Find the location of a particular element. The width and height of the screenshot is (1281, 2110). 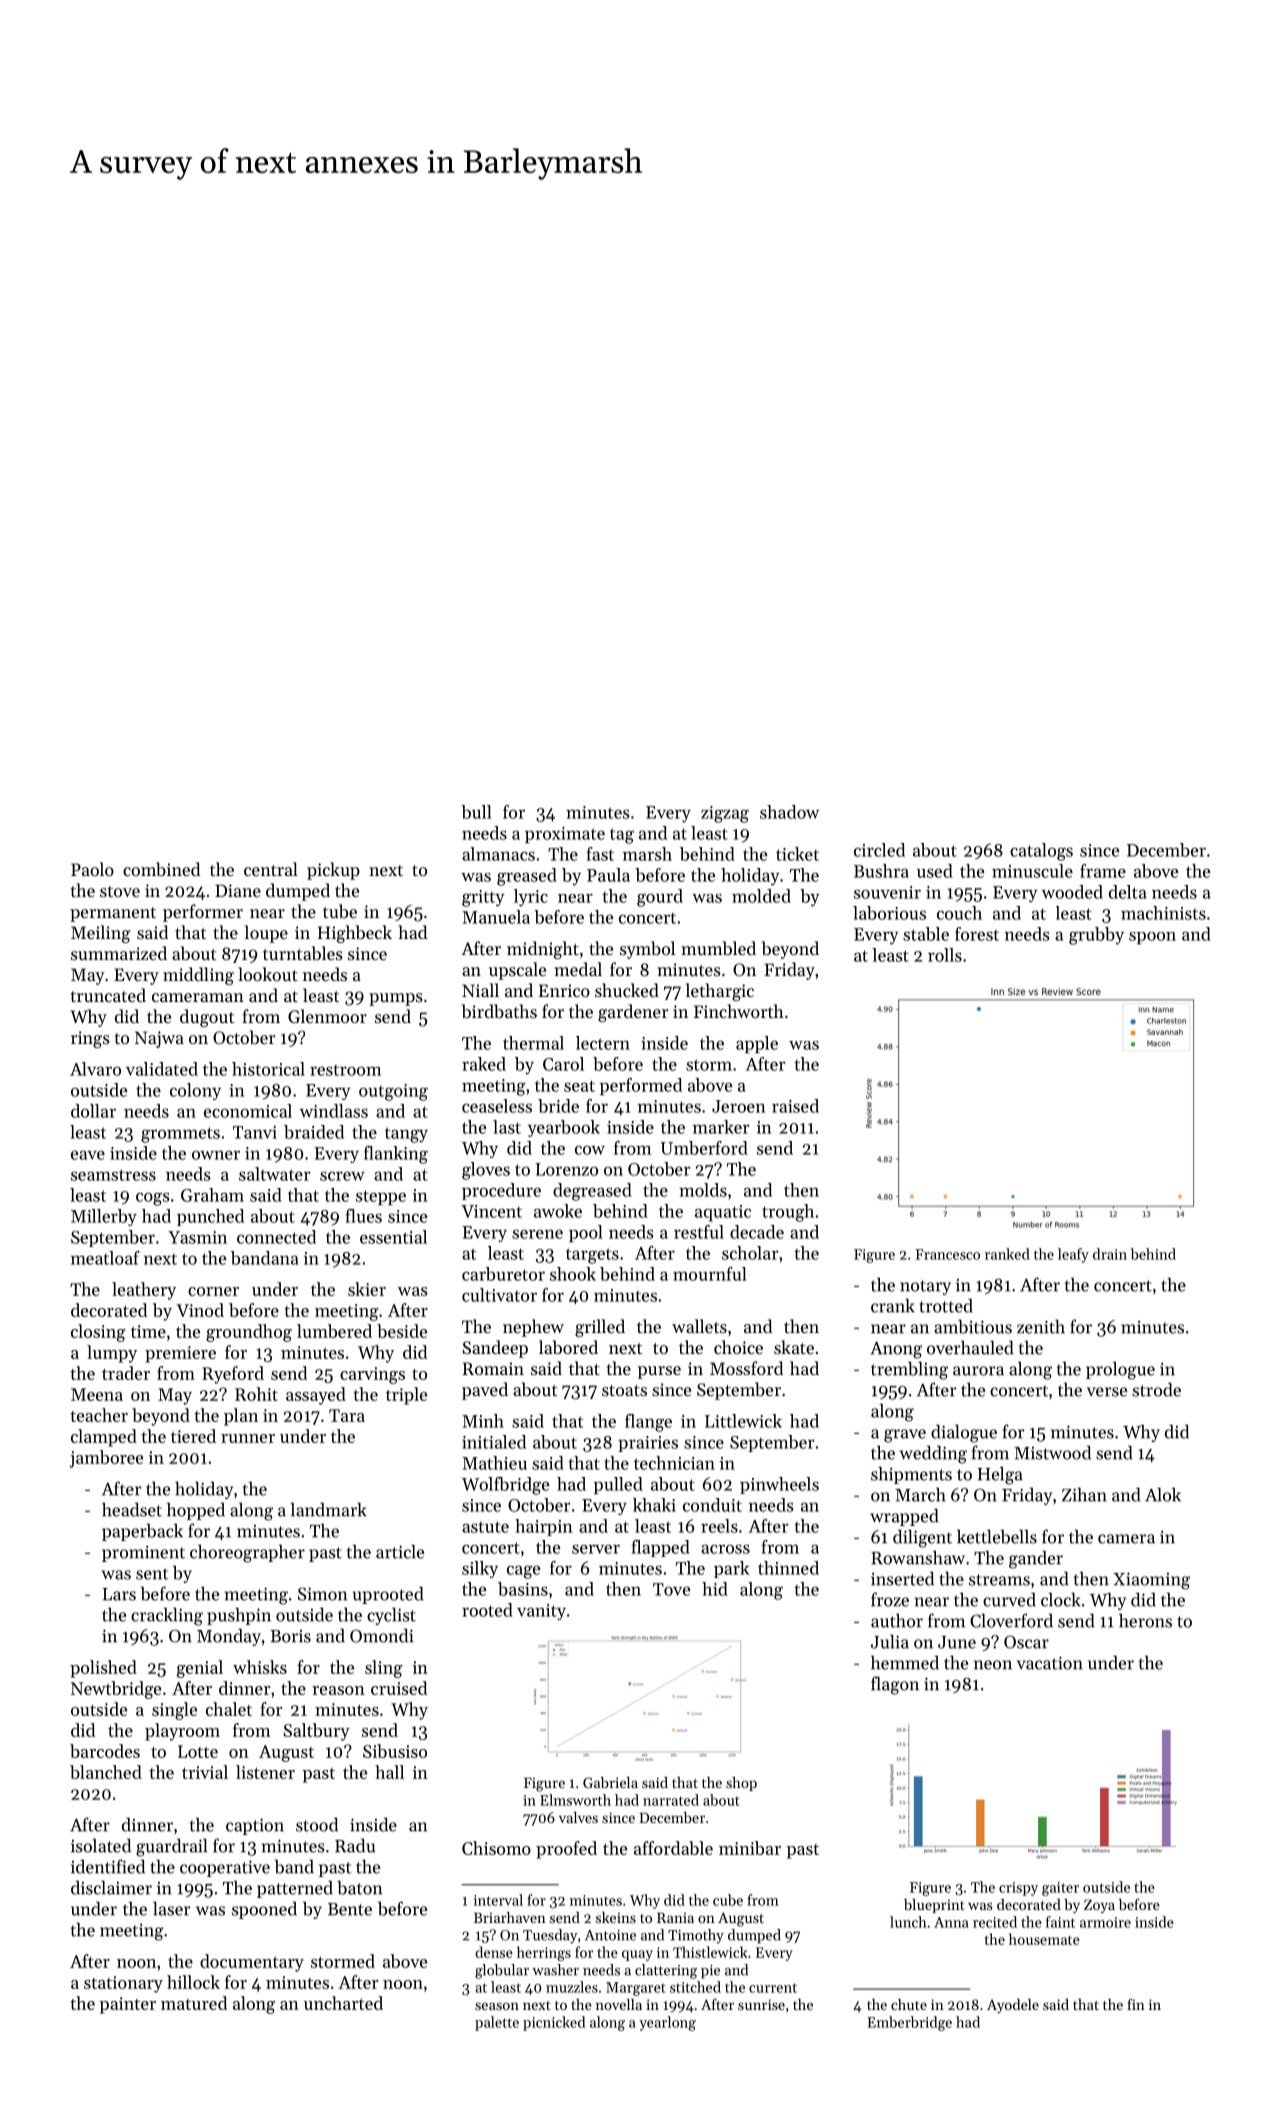

Ayodele is located at coordinates (1013, 2006).
